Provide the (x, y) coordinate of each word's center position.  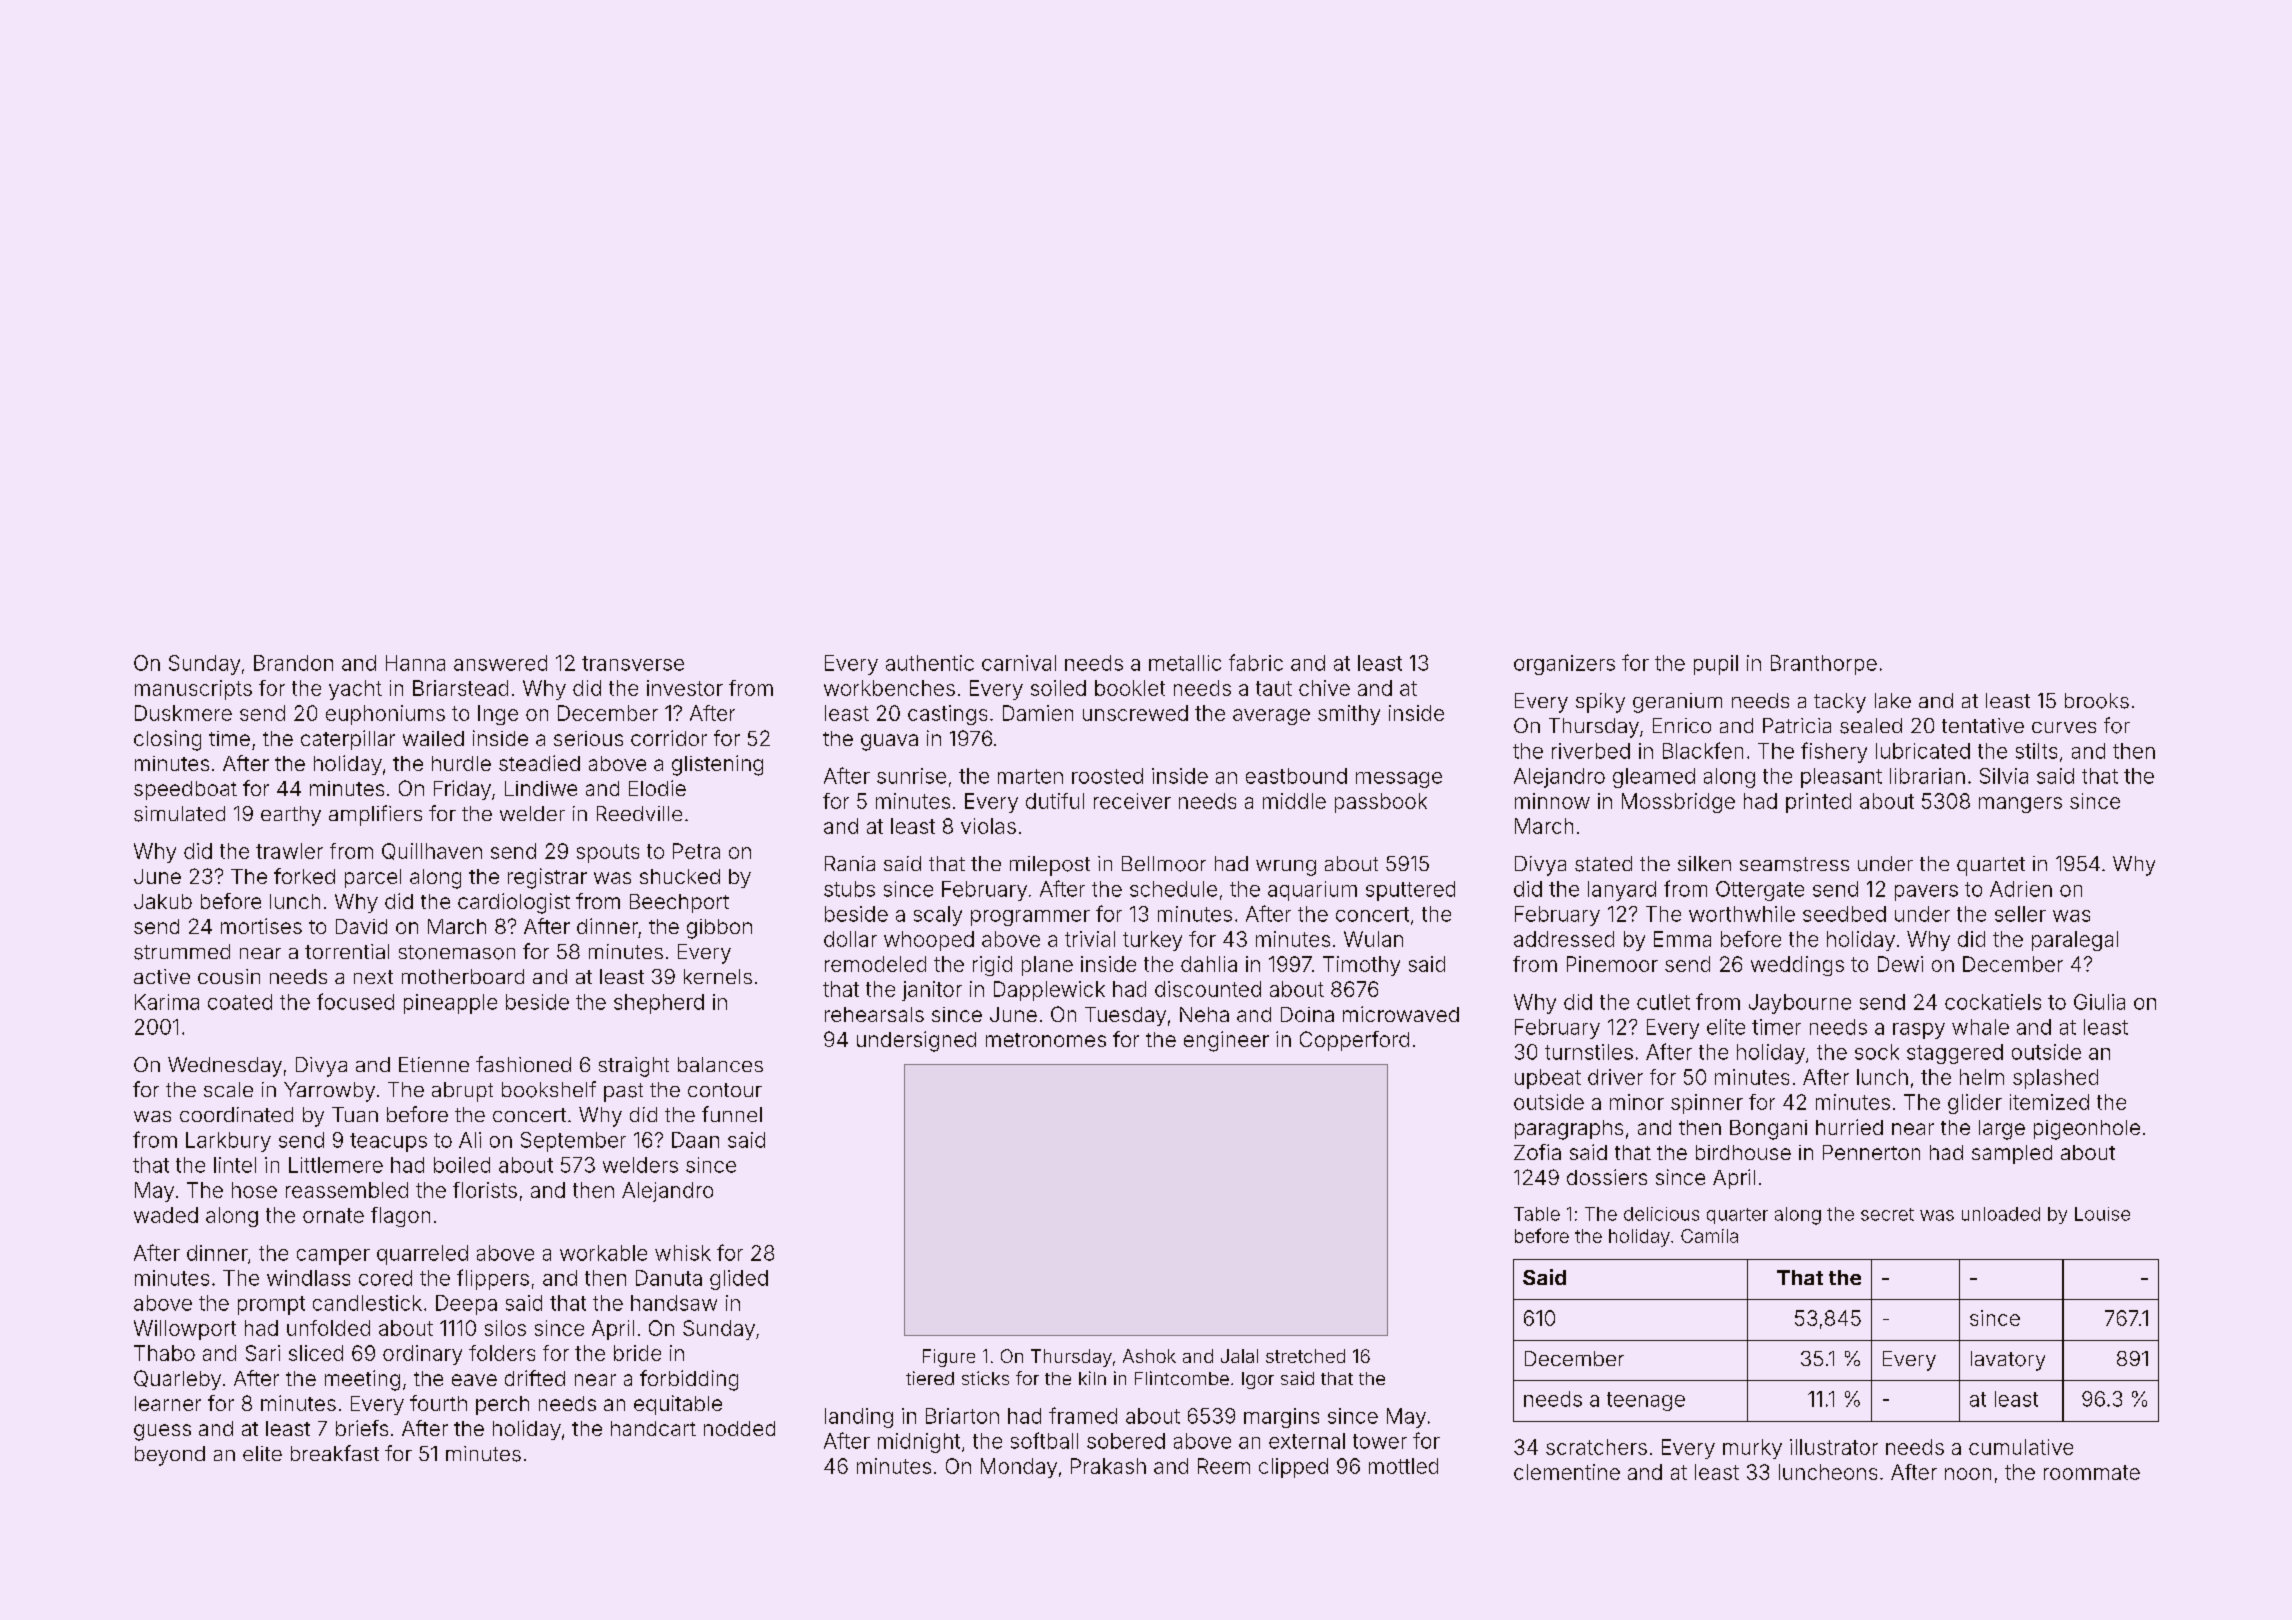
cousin (229, 976)
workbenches (889, 688)
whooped (929, 941)
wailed (433, 738)
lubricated (1923, 751)
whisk (683, 1253)
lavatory (2008, 1361)
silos (505, 1328)
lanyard (1622, 891)
